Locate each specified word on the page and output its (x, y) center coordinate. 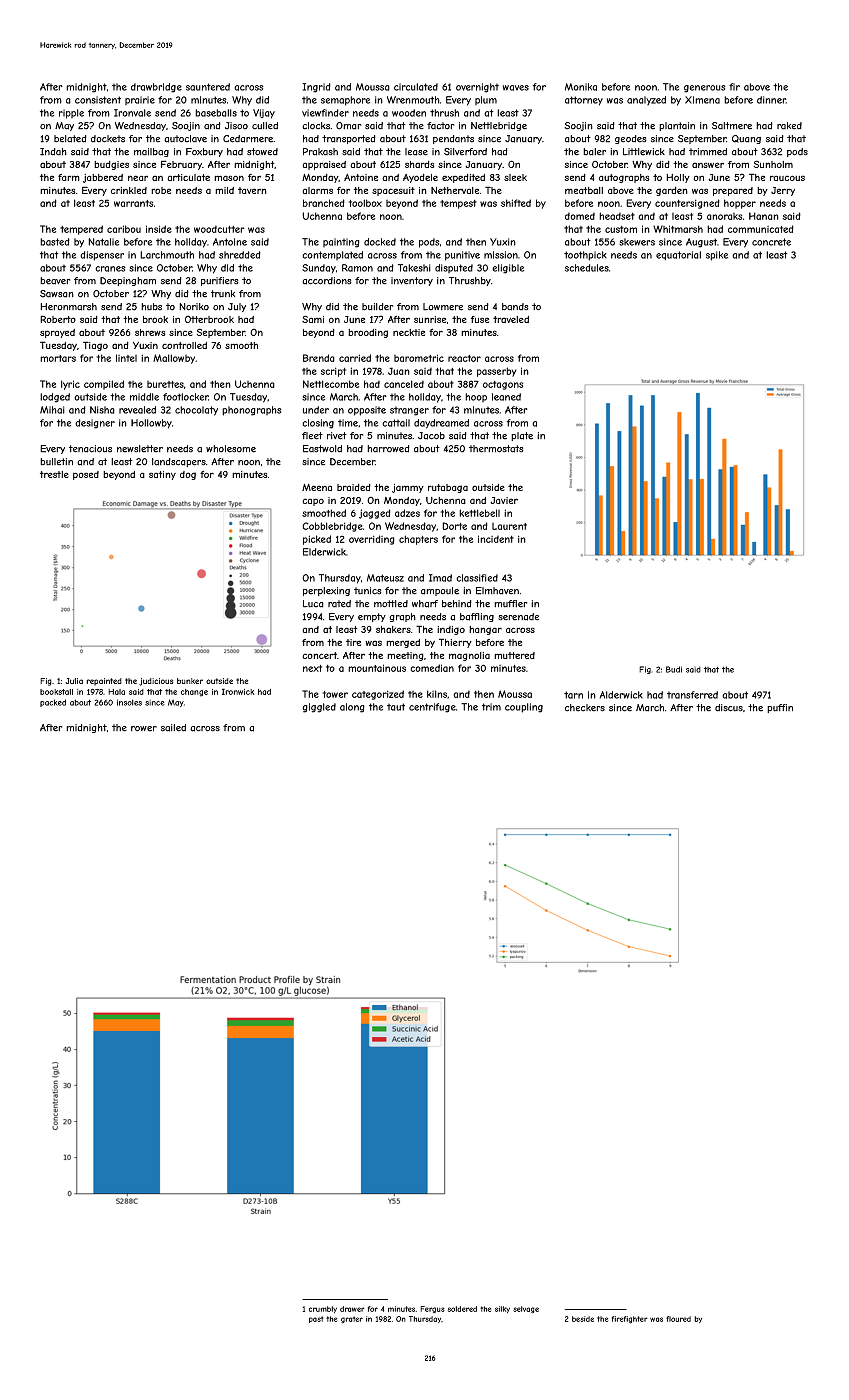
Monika (581, 87)
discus (729, 708)
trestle (54, 474)
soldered (462, 1309)
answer (708, 165)
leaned (506, 397)
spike (717, 256)
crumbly (323, 1309)
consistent (98, 100)
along (352, 708)
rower (144, 729)
